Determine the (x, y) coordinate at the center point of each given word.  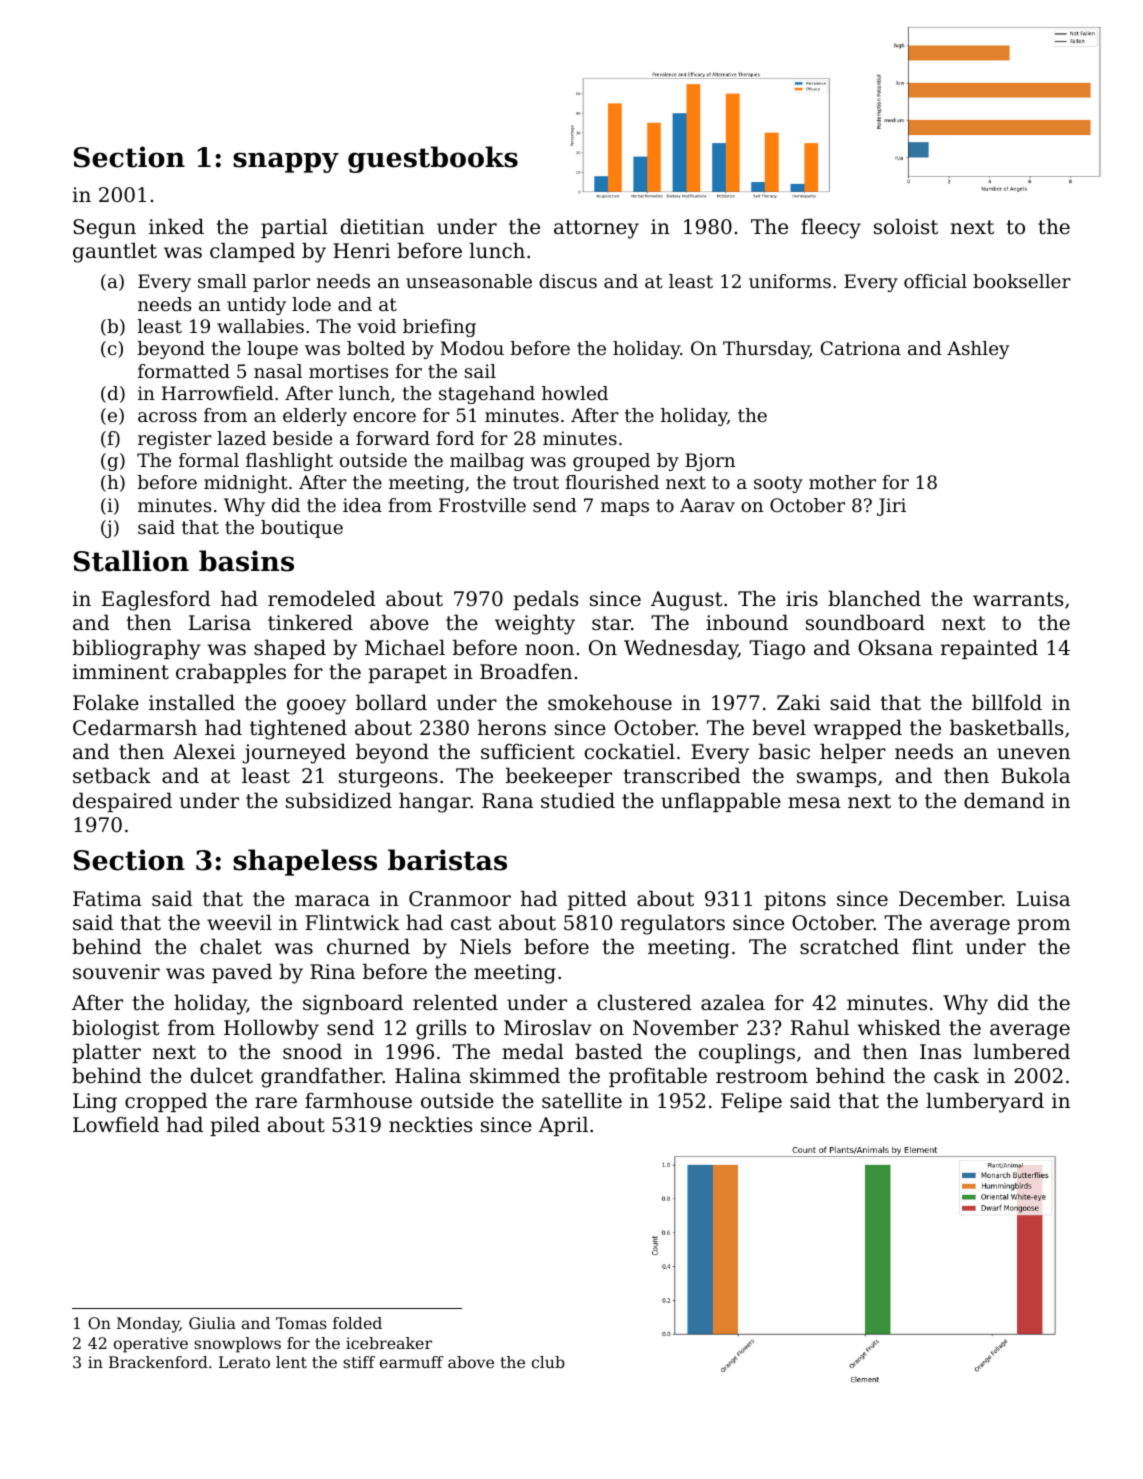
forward (393, 438)
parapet (407, 674)
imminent (120, 672)
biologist (115, 1029)
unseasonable (469, 281)
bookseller (1022, 281)
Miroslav (548, 1027)
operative (151, 1345)
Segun (104, 229)
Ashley (978, 350)
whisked (899, 1027)
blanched (874, 598)
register (175, 440)
